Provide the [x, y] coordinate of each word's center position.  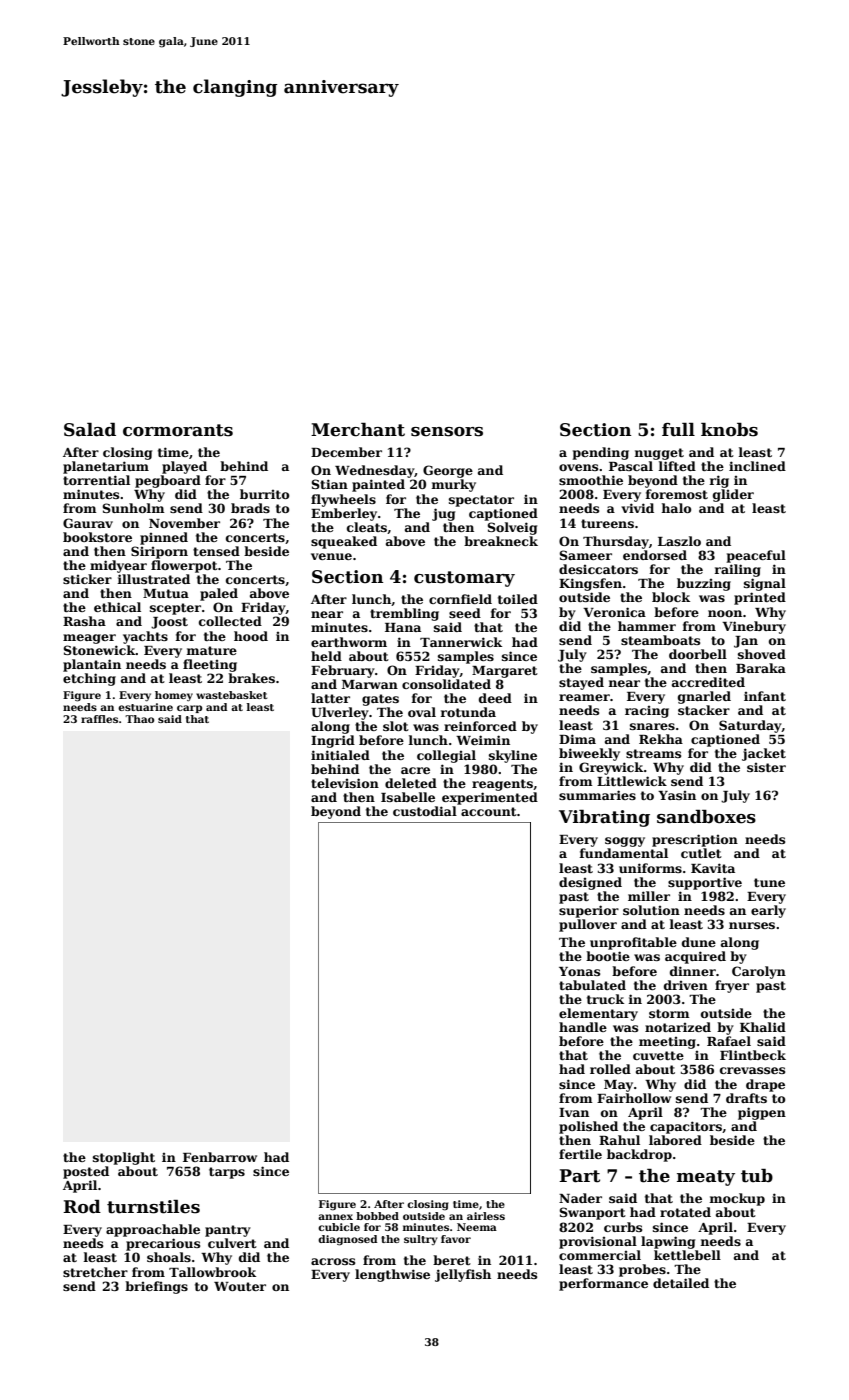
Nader [580, 1198]
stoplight [124, 1158]
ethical [117, 607]
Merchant [358, 430]
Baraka [761, 668]
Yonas [579, 971]
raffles [99, 719]
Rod [82, 1207]
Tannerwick [461, 642]
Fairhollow [634, 1098]
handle [583, 1027]
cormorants [178, 430]
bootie [608, 956]
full [678, 430]
